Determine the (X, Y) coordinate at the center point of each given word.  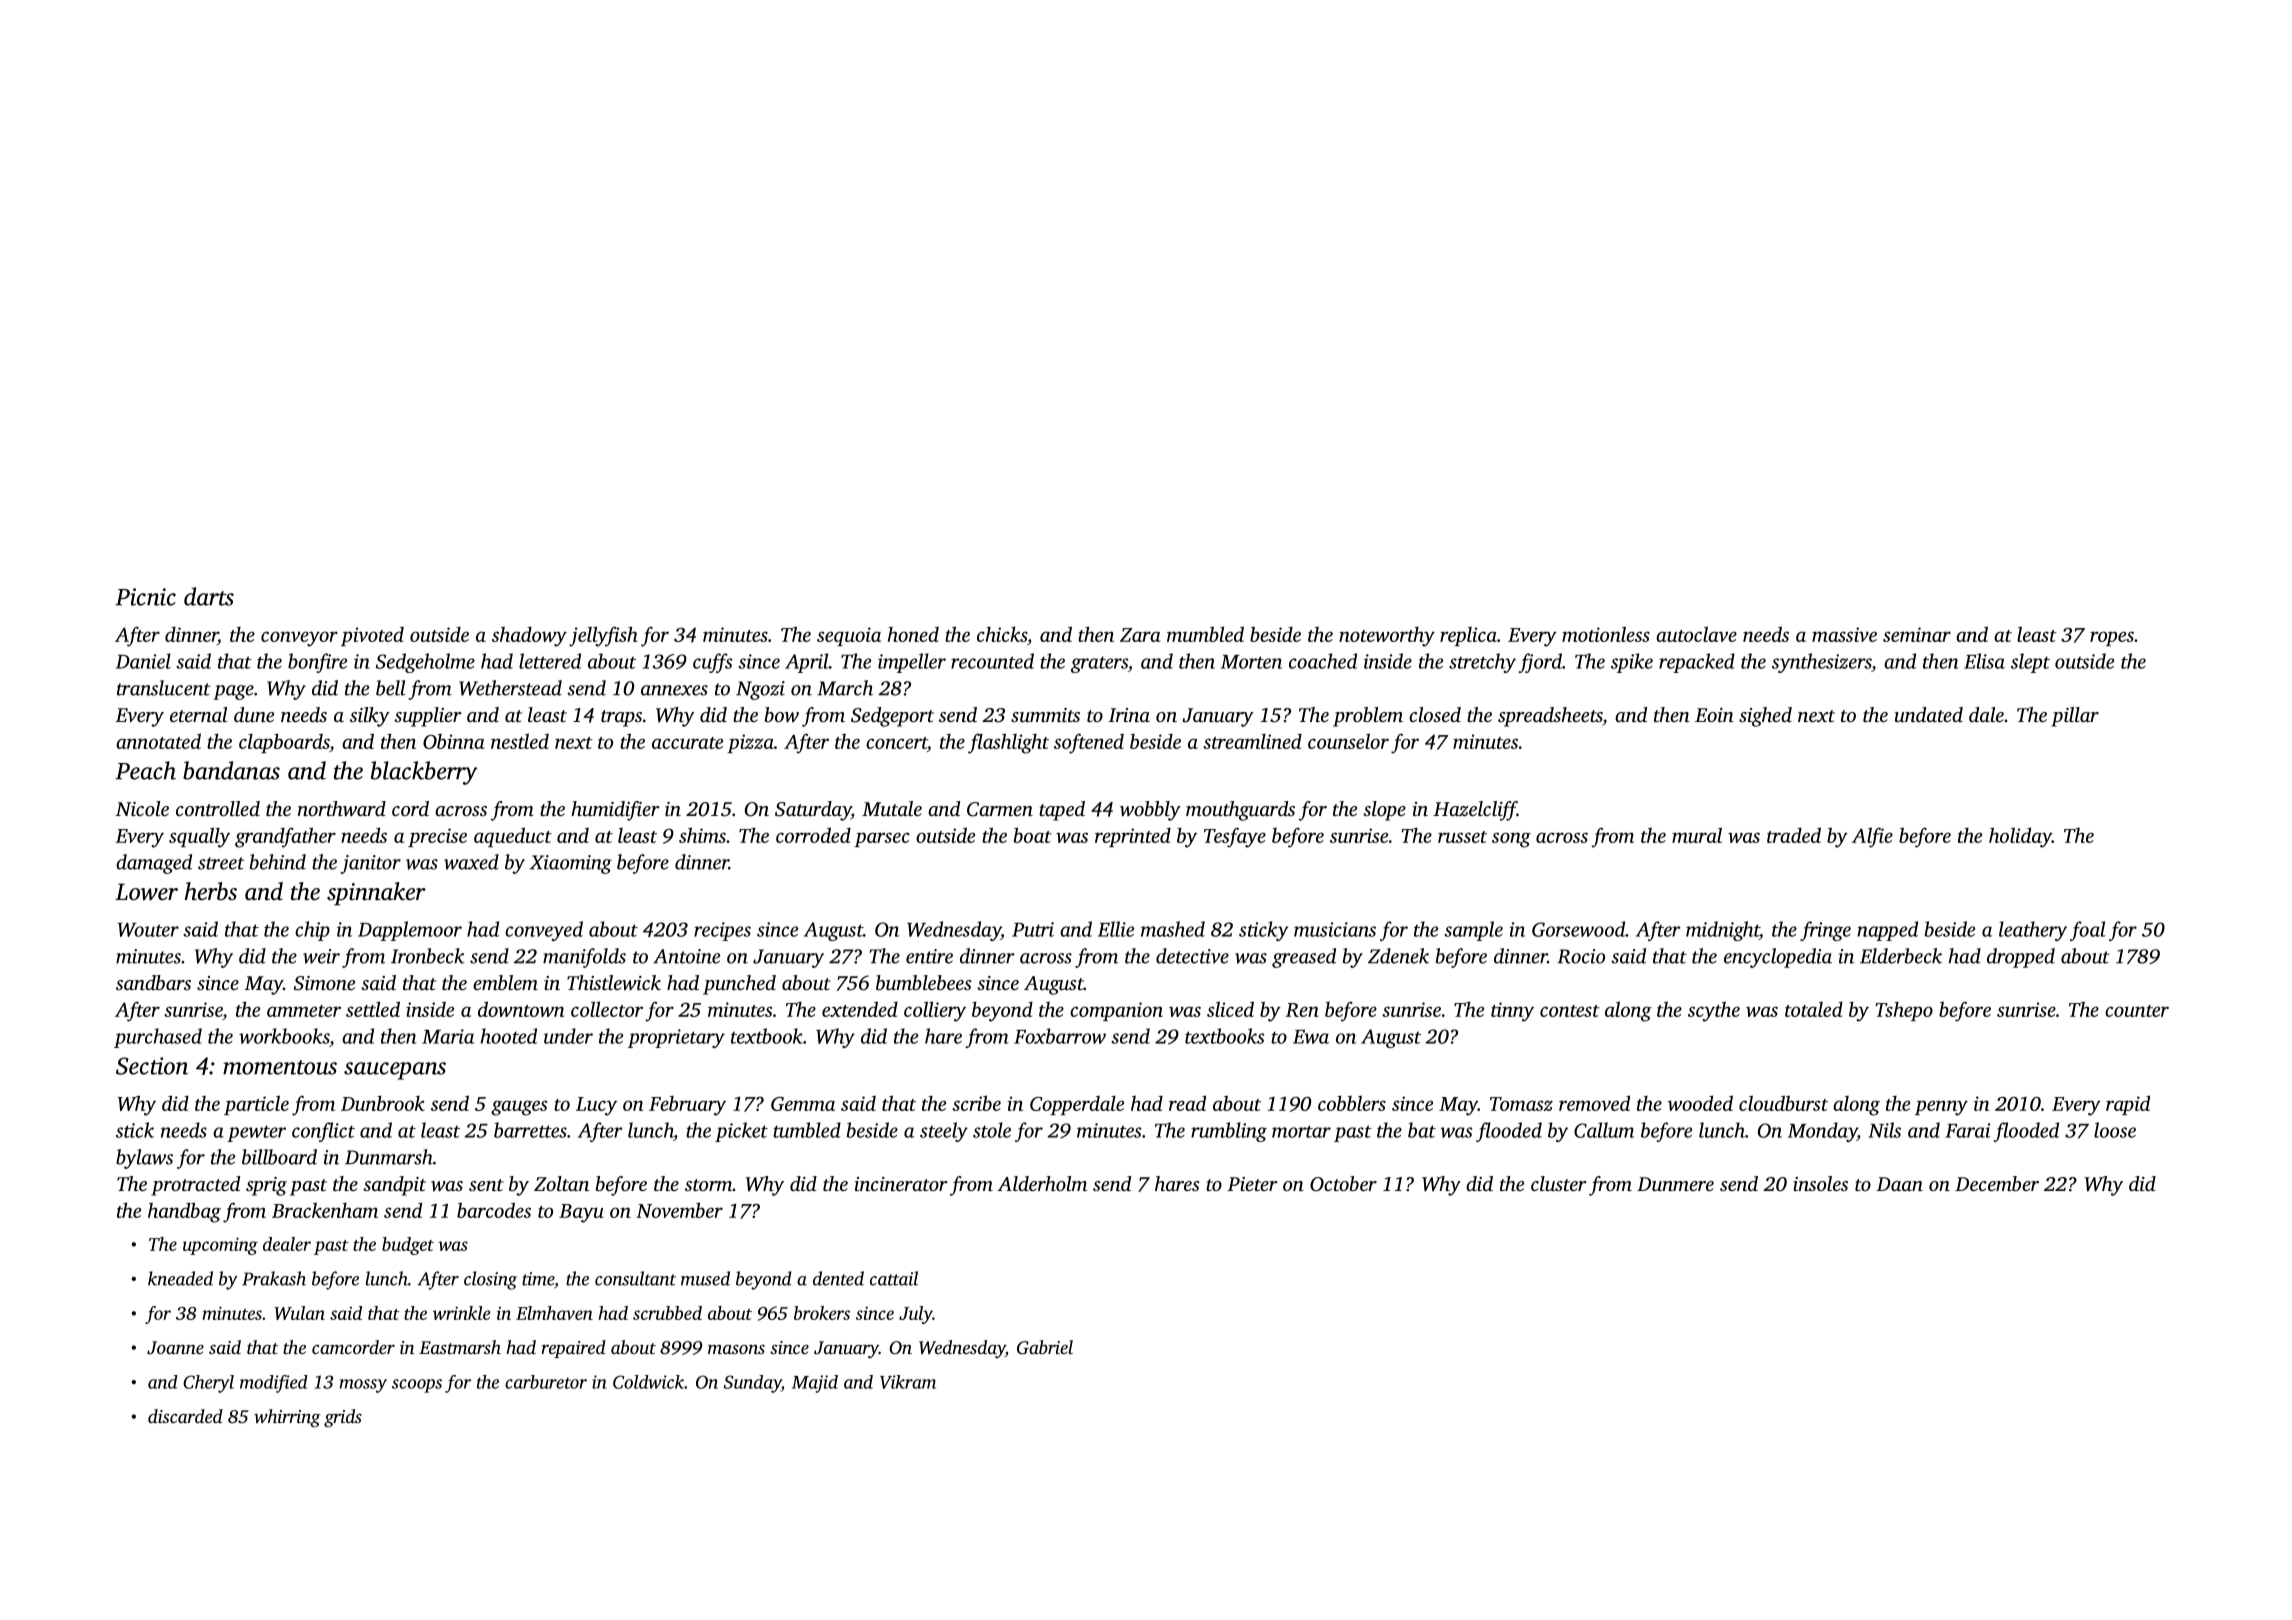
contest (1570, 1011)
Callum (1604, 1130)
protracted (195, 1186)
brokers (822, 1313)
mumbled (1205, 634)
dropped (2021, 958)
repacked (1697, 663)
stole (992, 1130)
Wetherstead (510, 688)
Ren (1302, 1010)
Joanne (175, 1348)
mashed (1173, 929)
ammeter (304, 1011)
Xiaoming (571, 864)
